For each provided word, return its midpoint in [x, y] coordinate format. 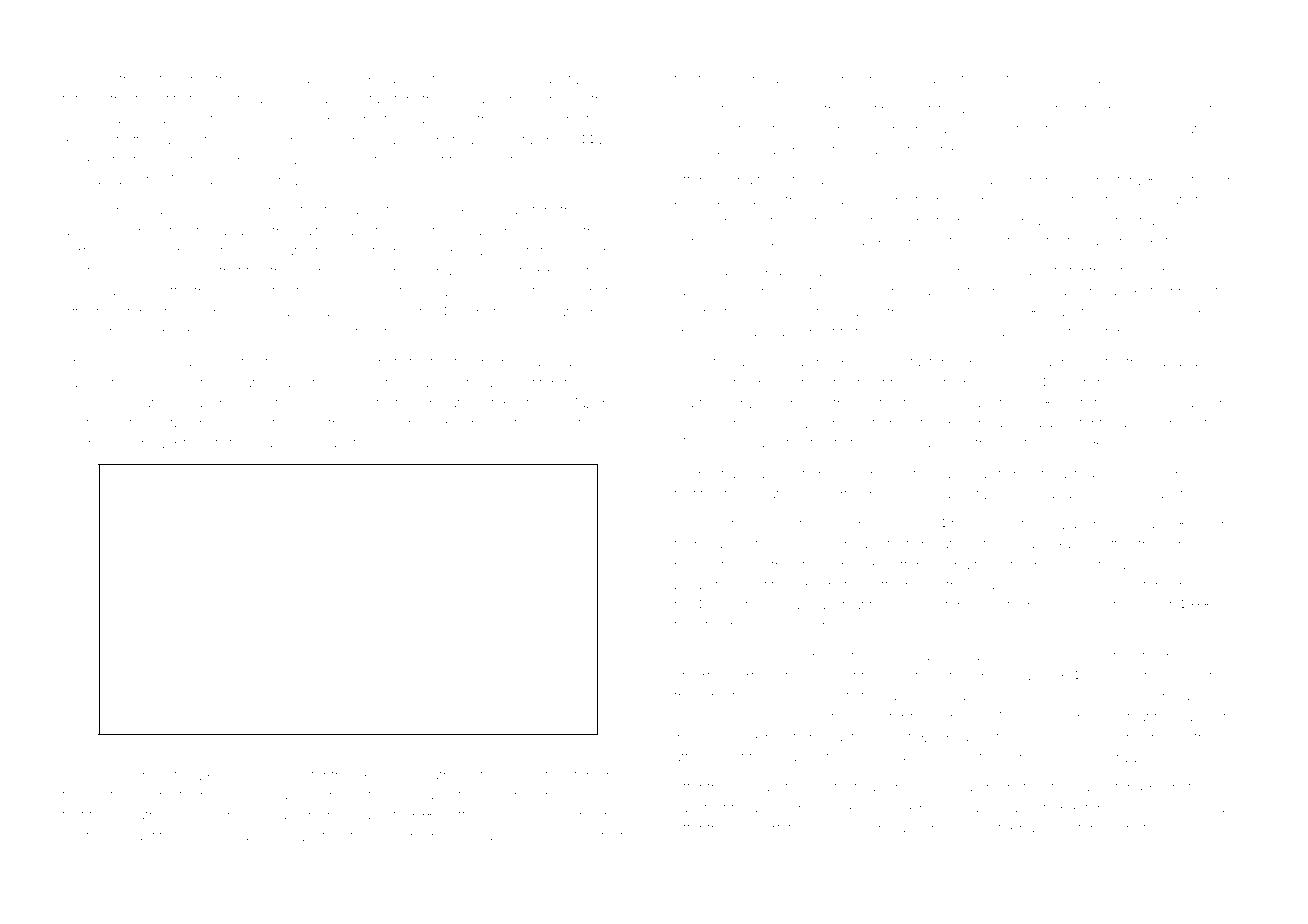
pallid [615, 141]
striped [736, 475]
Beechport [969, 403]
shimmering [712, 333]
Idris [173, 271]
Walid [227, 747]
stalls [330, 836]
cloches [990, 150]
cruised [1063, 585]
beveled [88, 119]
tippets [694, 627]
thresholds [984, 524]
